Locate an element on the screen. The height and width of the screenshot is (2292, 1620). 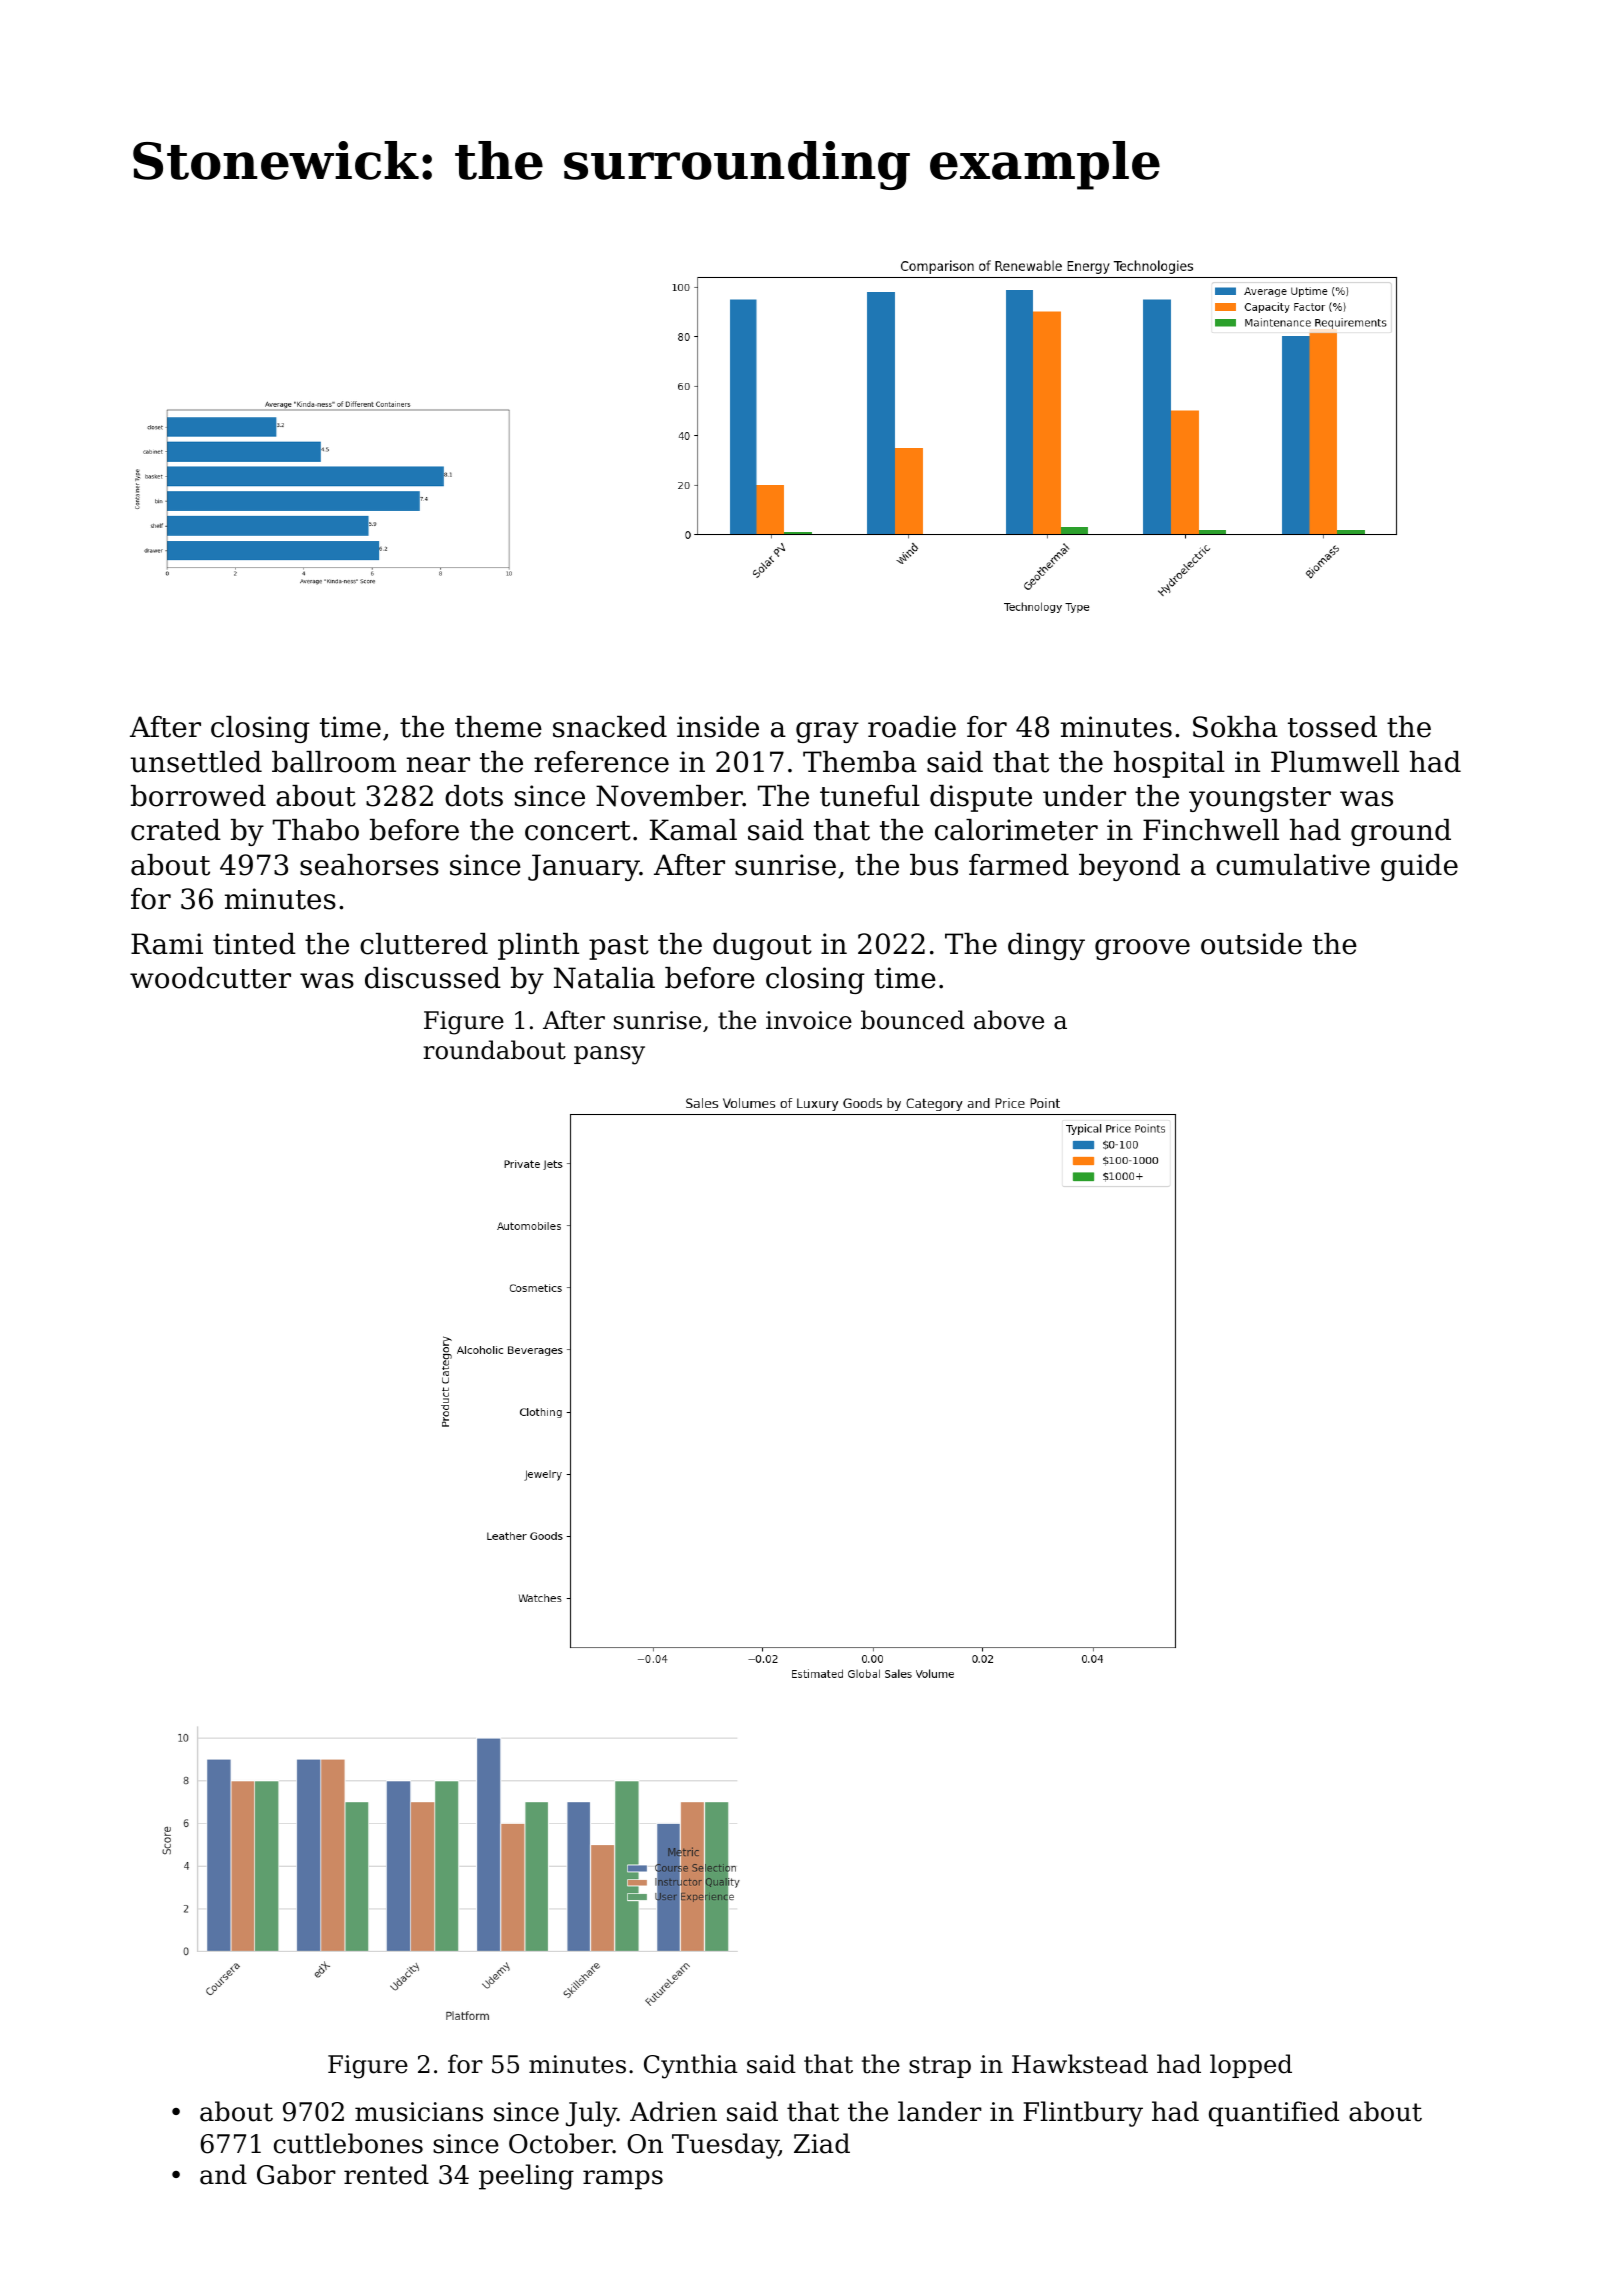
above is located at coordinates (1009, 1020).
